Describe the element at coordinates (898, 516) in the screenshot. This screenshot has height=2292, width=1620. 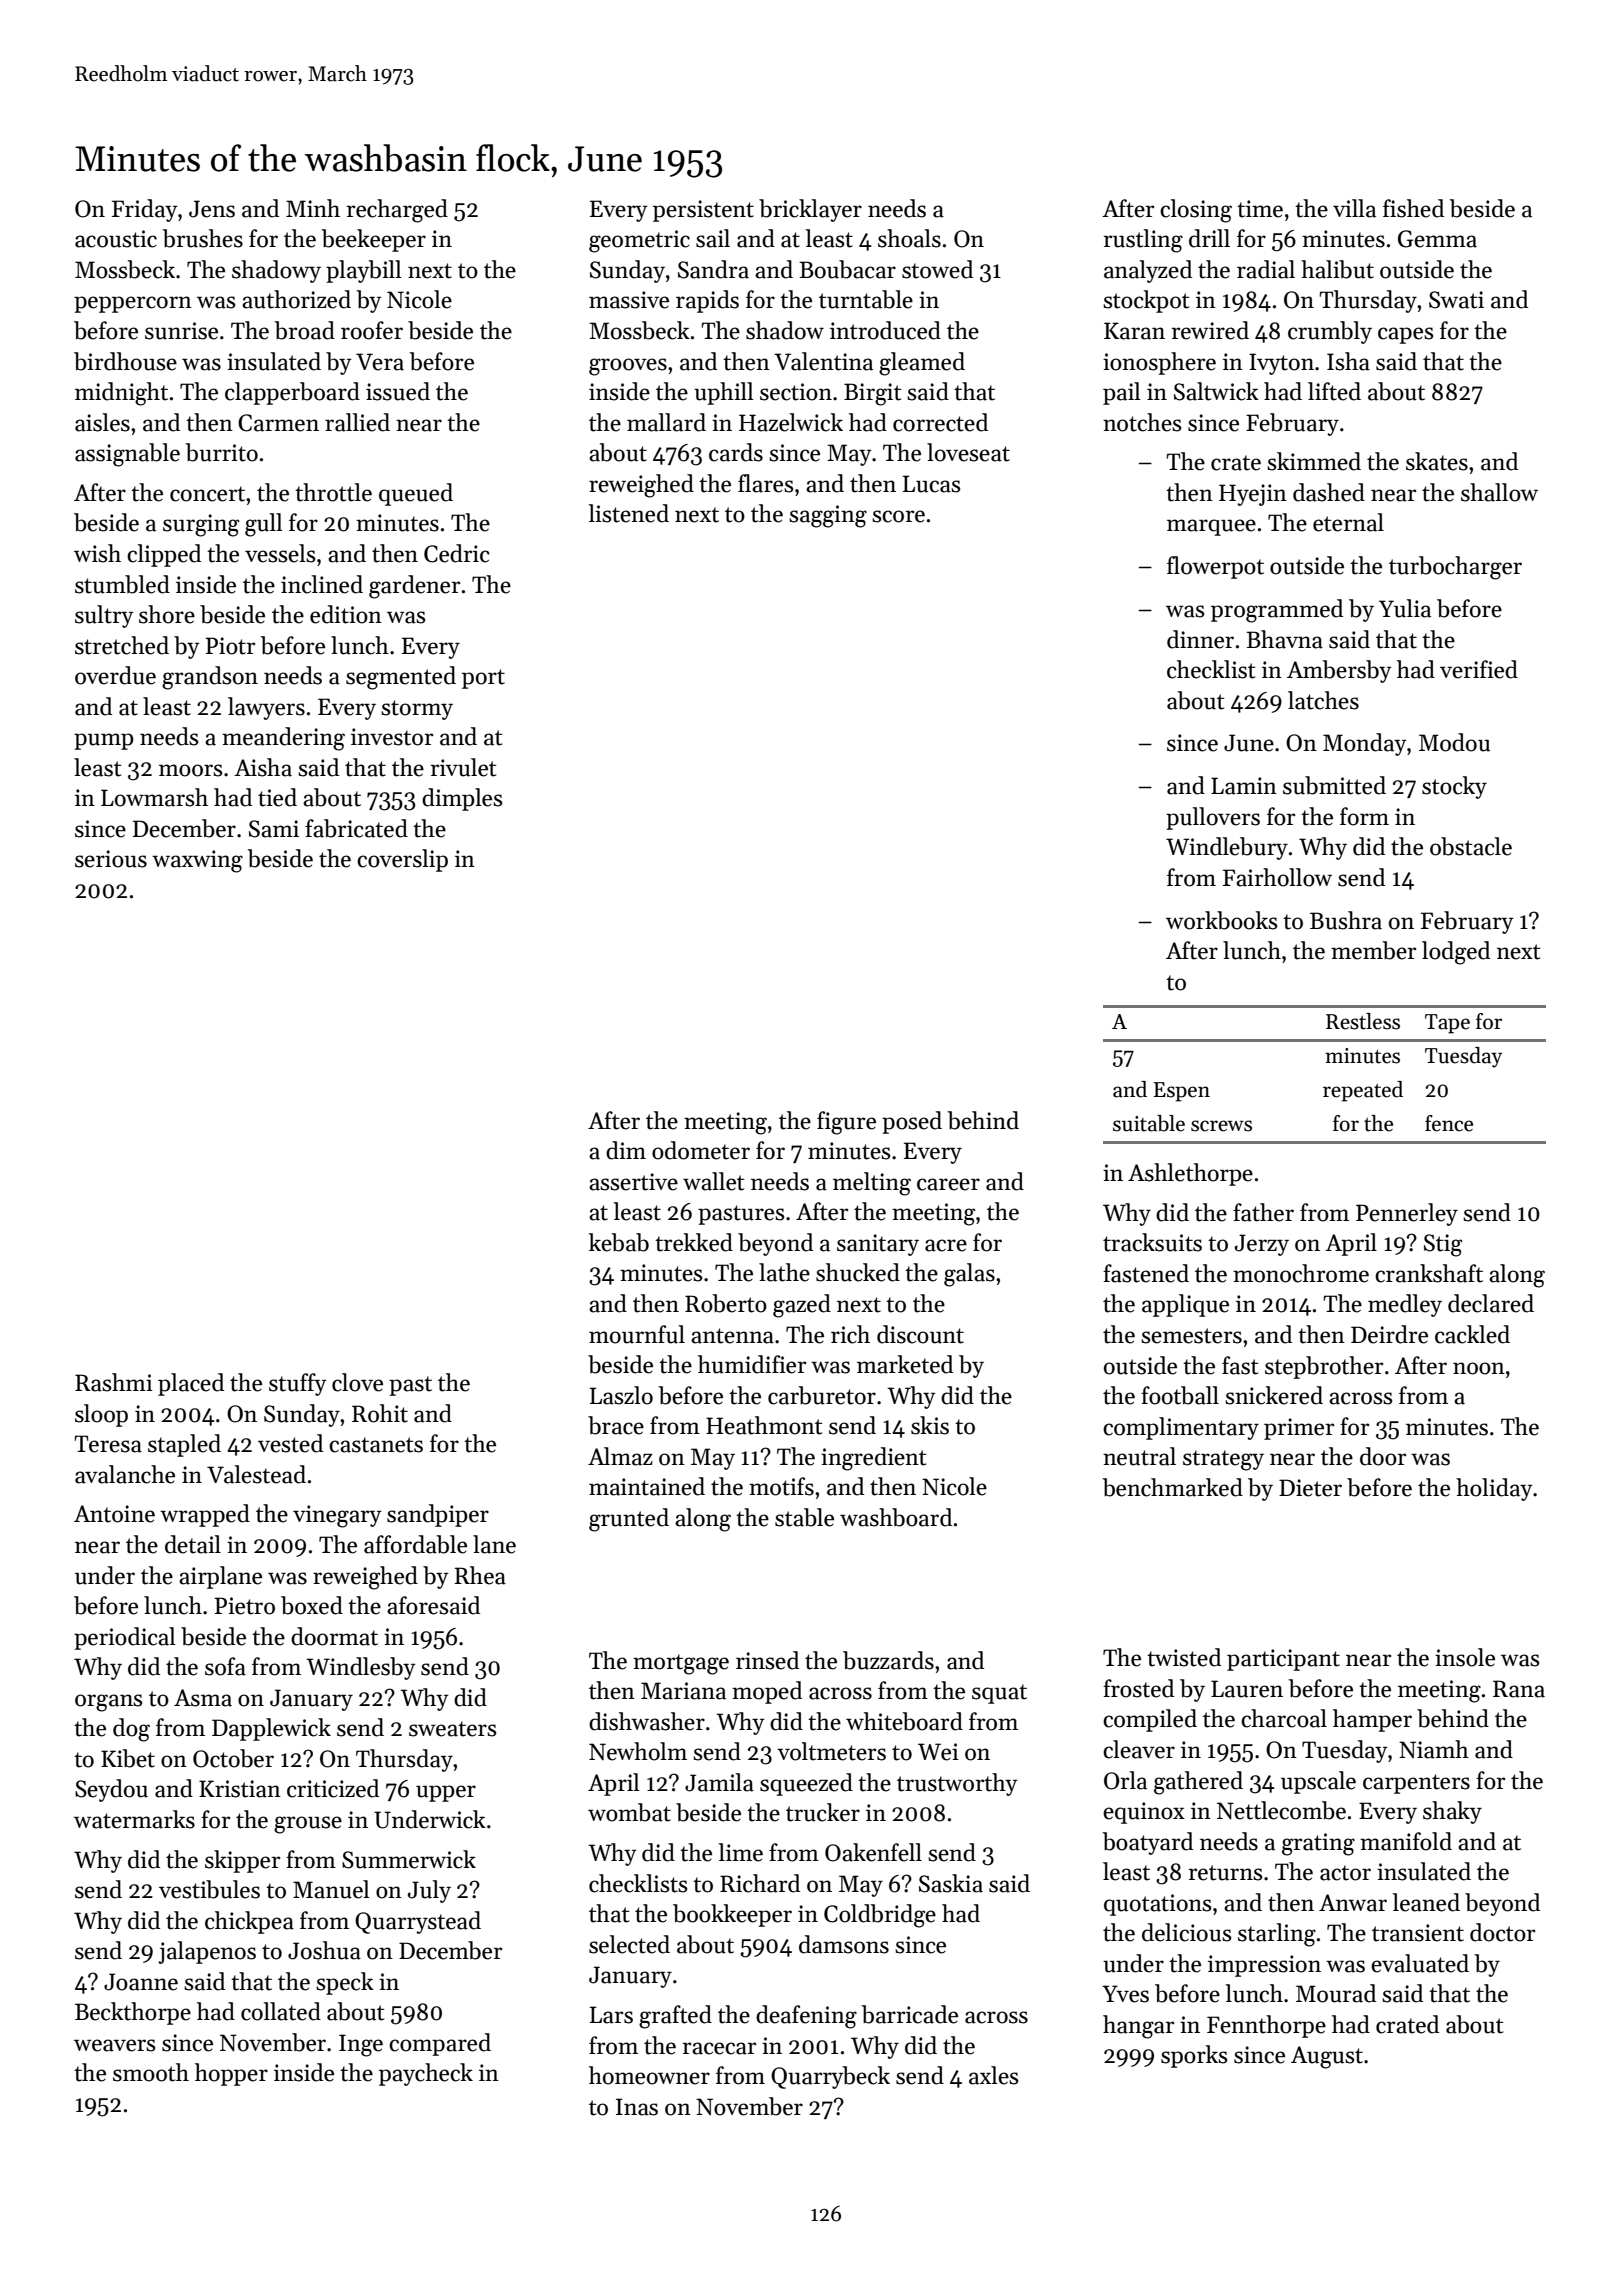
I see `score` at that location.
